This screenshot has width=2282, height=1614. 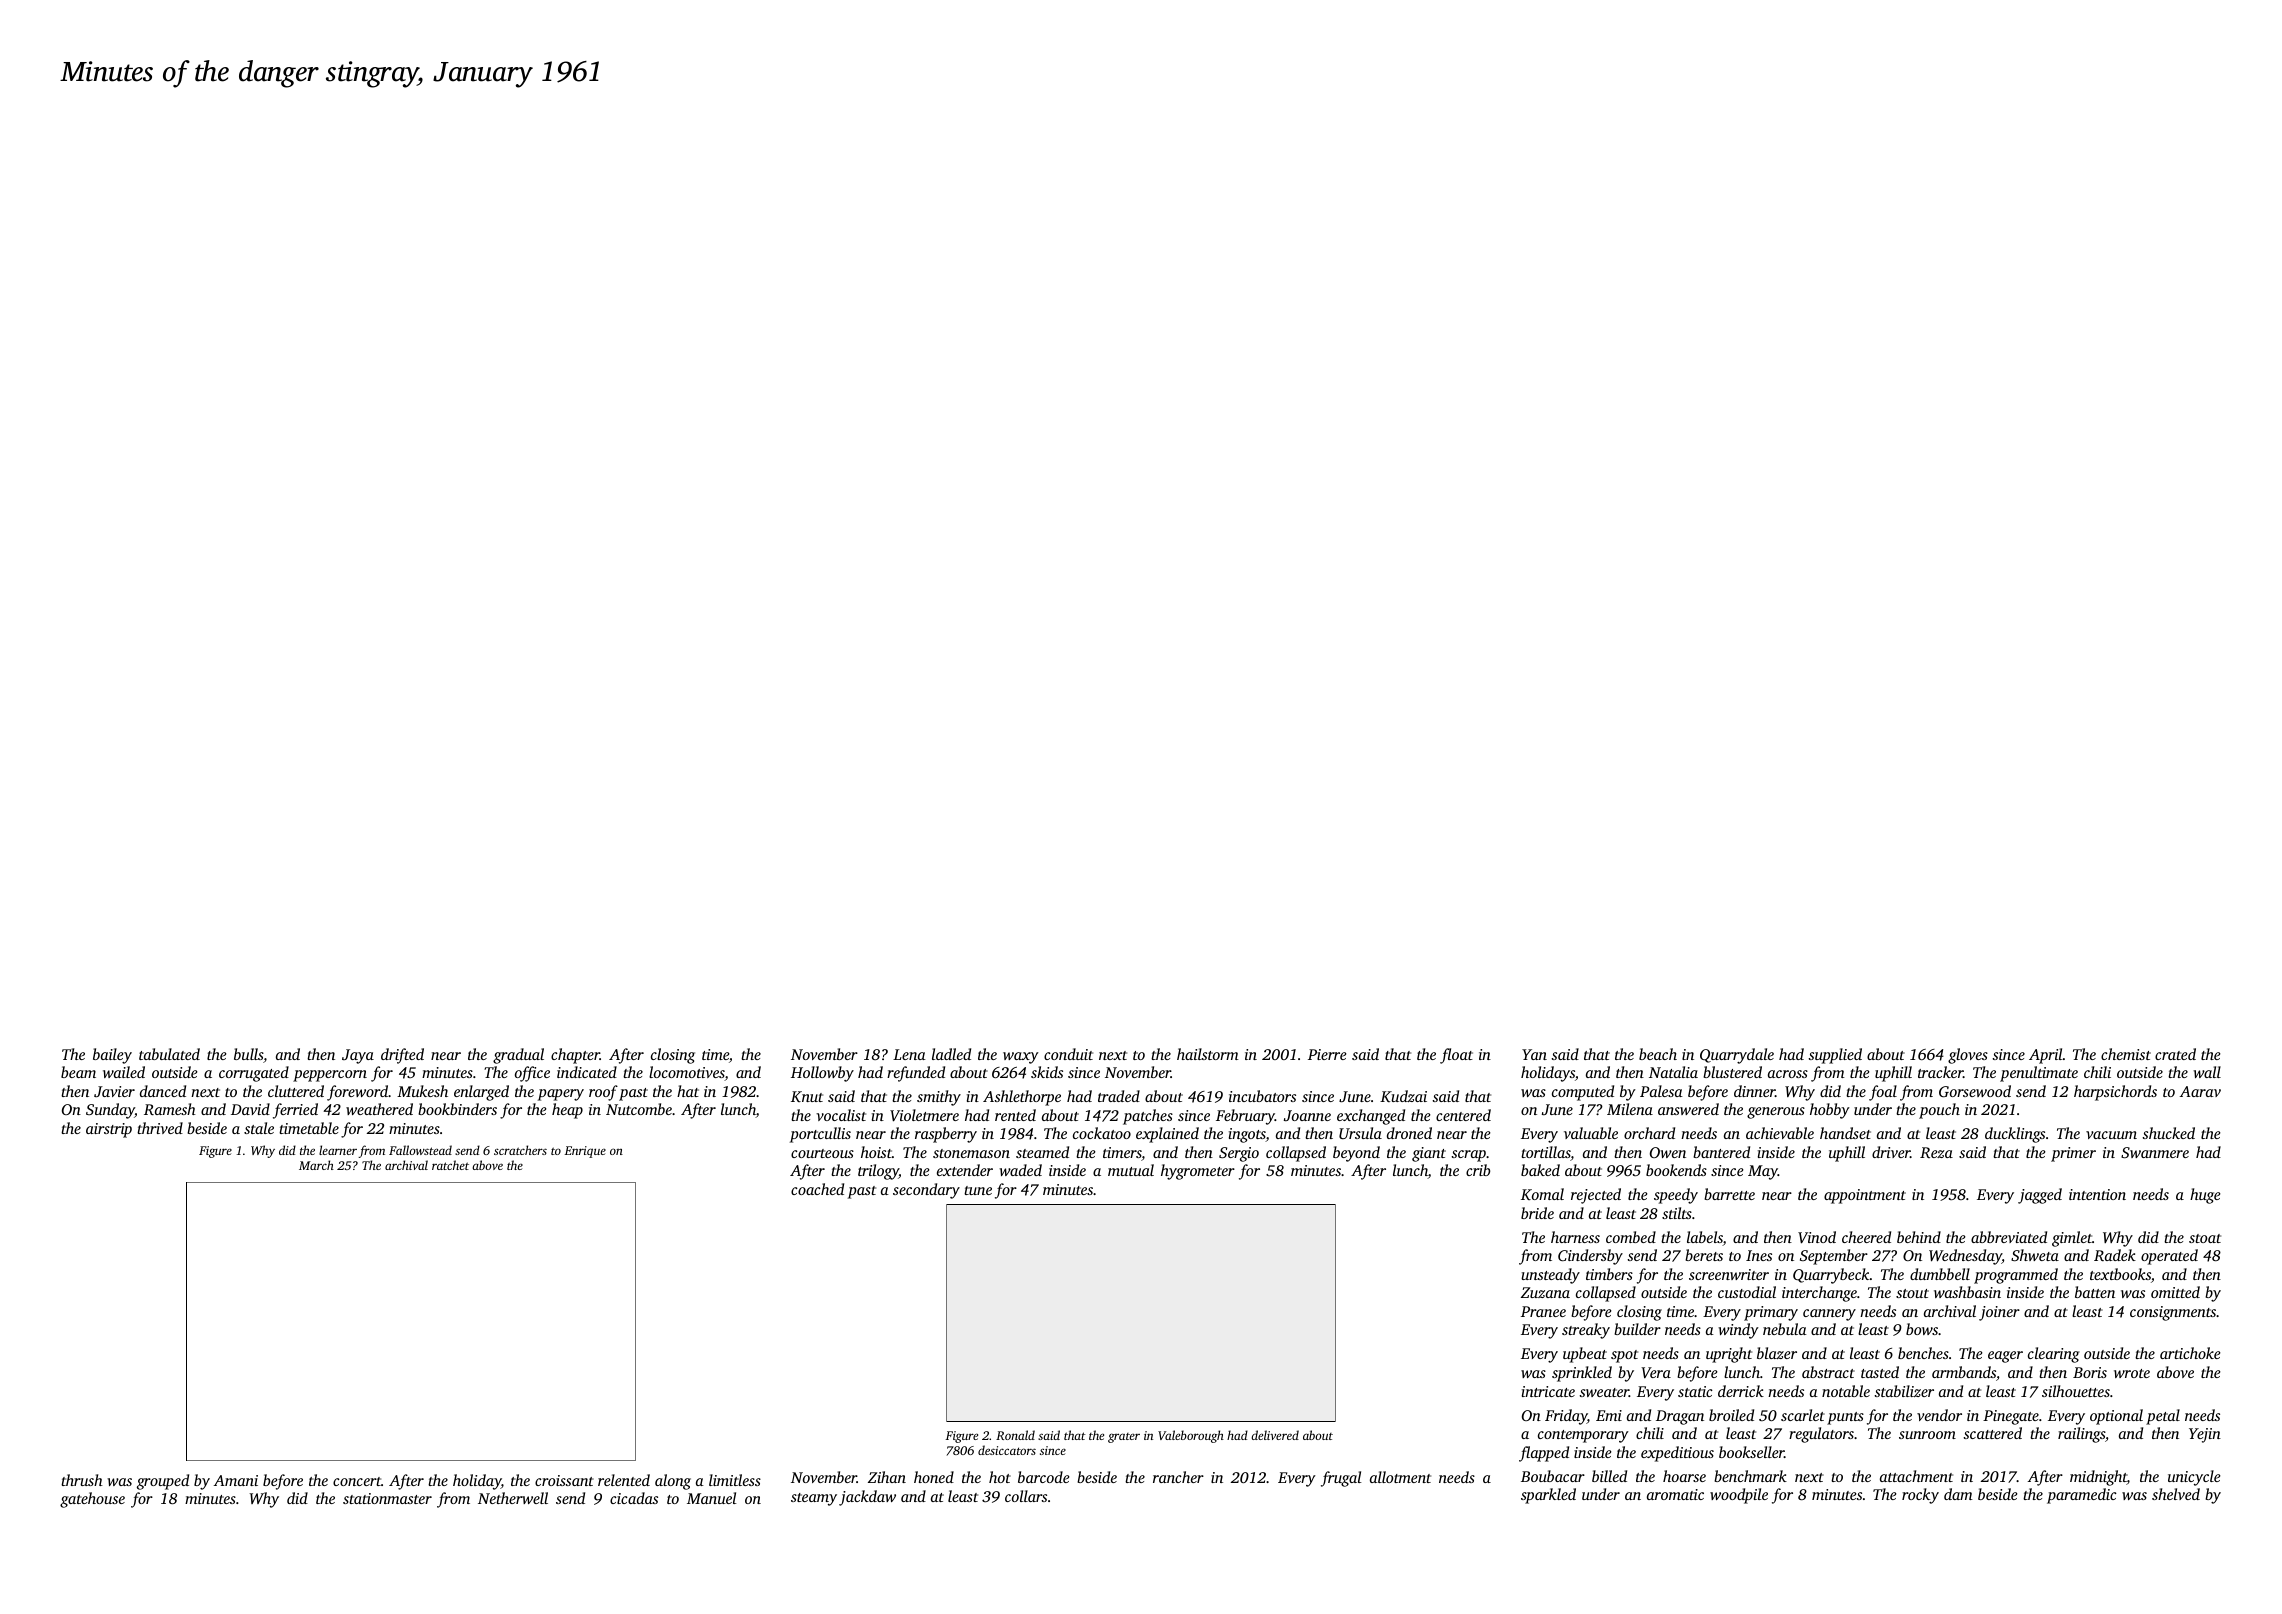 I want to click on Ronald, so click(x=1015, y=1435).
